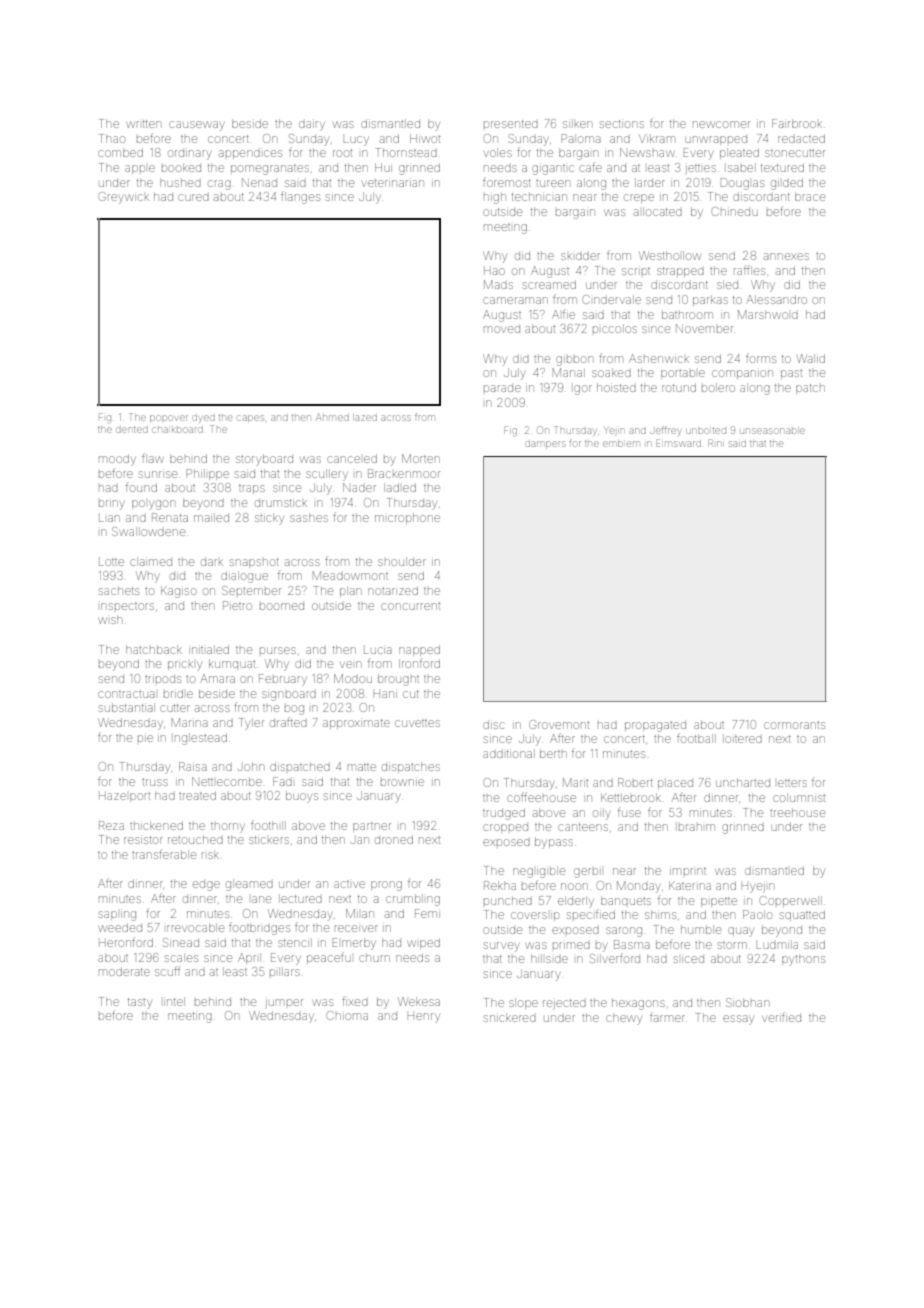 The image size is (924, 1308). I want to click on football, so click(696, 738).
